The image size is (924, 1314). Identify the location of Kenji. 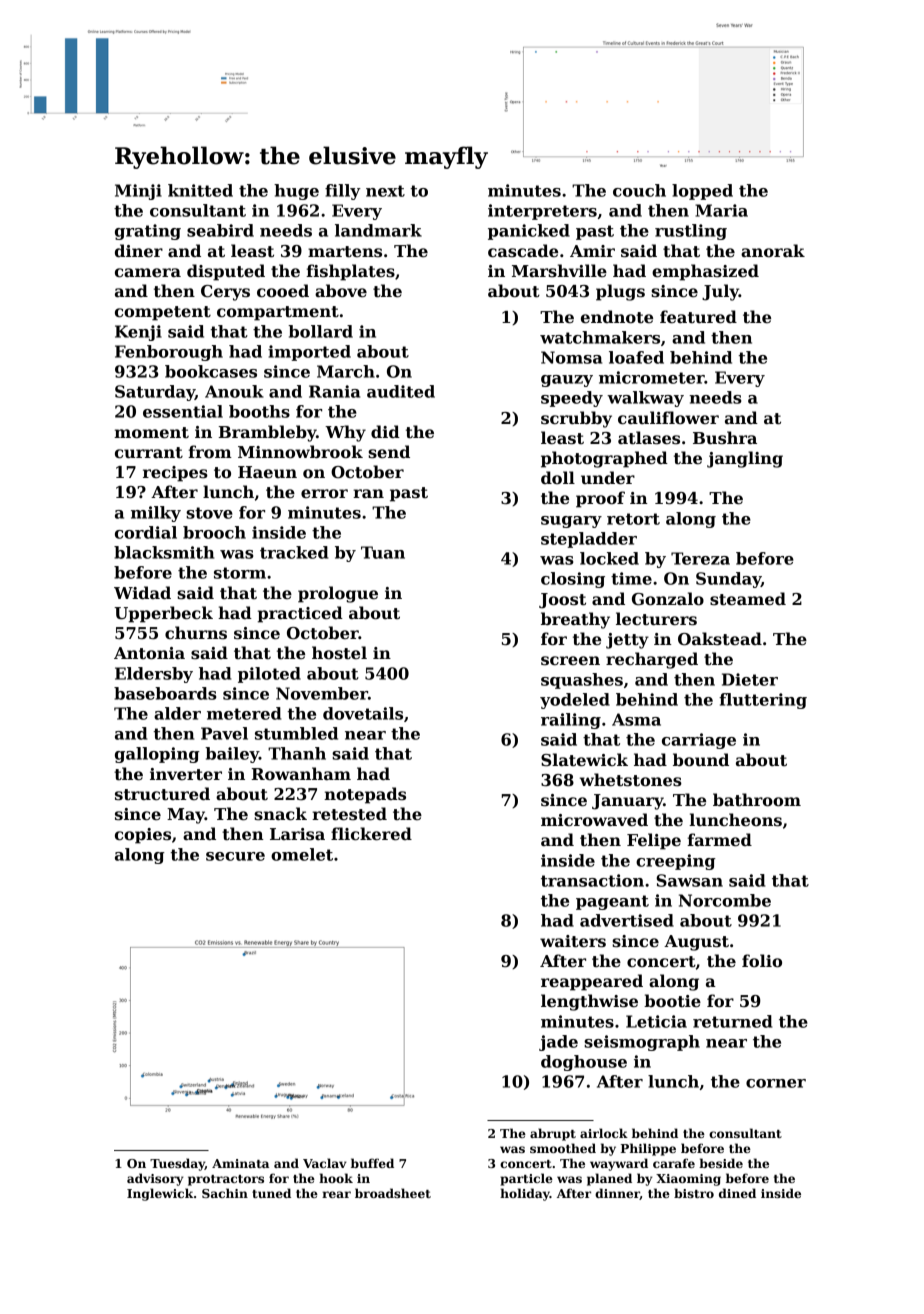
(138, 333).
